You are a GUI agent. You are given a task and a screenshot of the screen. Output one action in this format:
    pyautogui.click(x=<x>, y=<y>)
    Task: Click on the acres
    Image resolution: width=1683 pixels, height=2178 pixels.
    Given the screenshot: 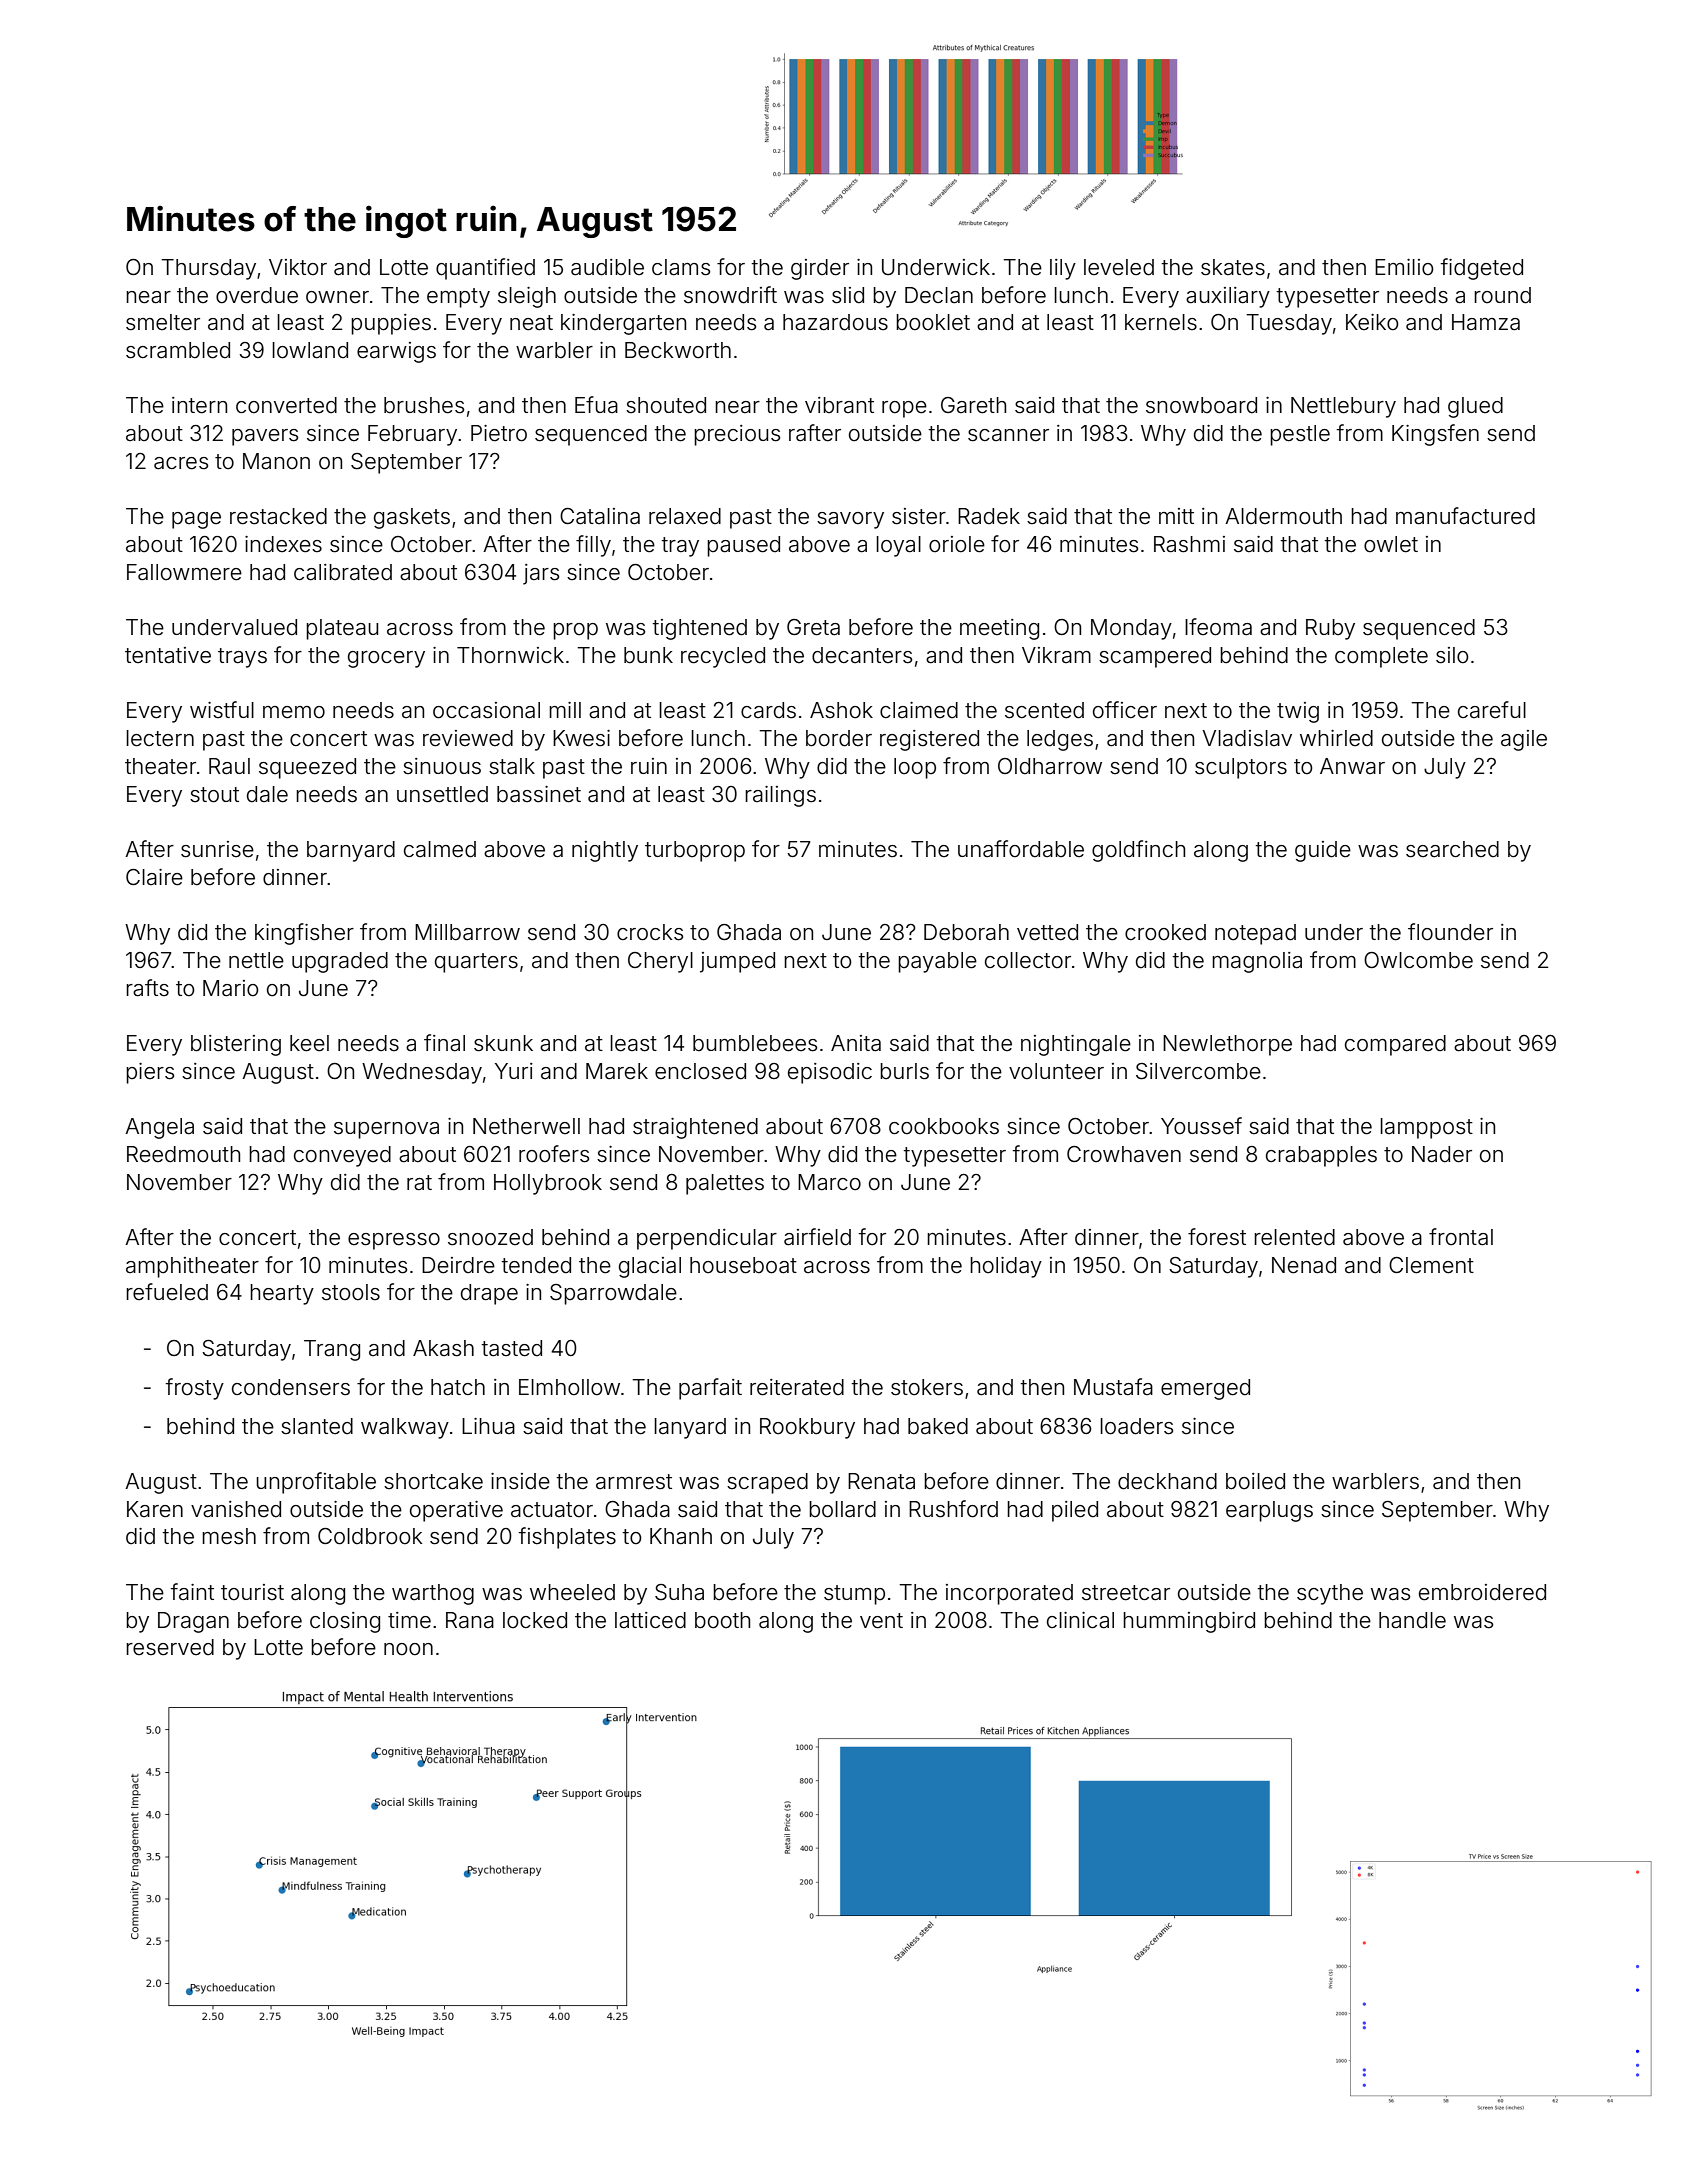 What is the action you would take?
    pyautogui.click(x=181, y=463)
